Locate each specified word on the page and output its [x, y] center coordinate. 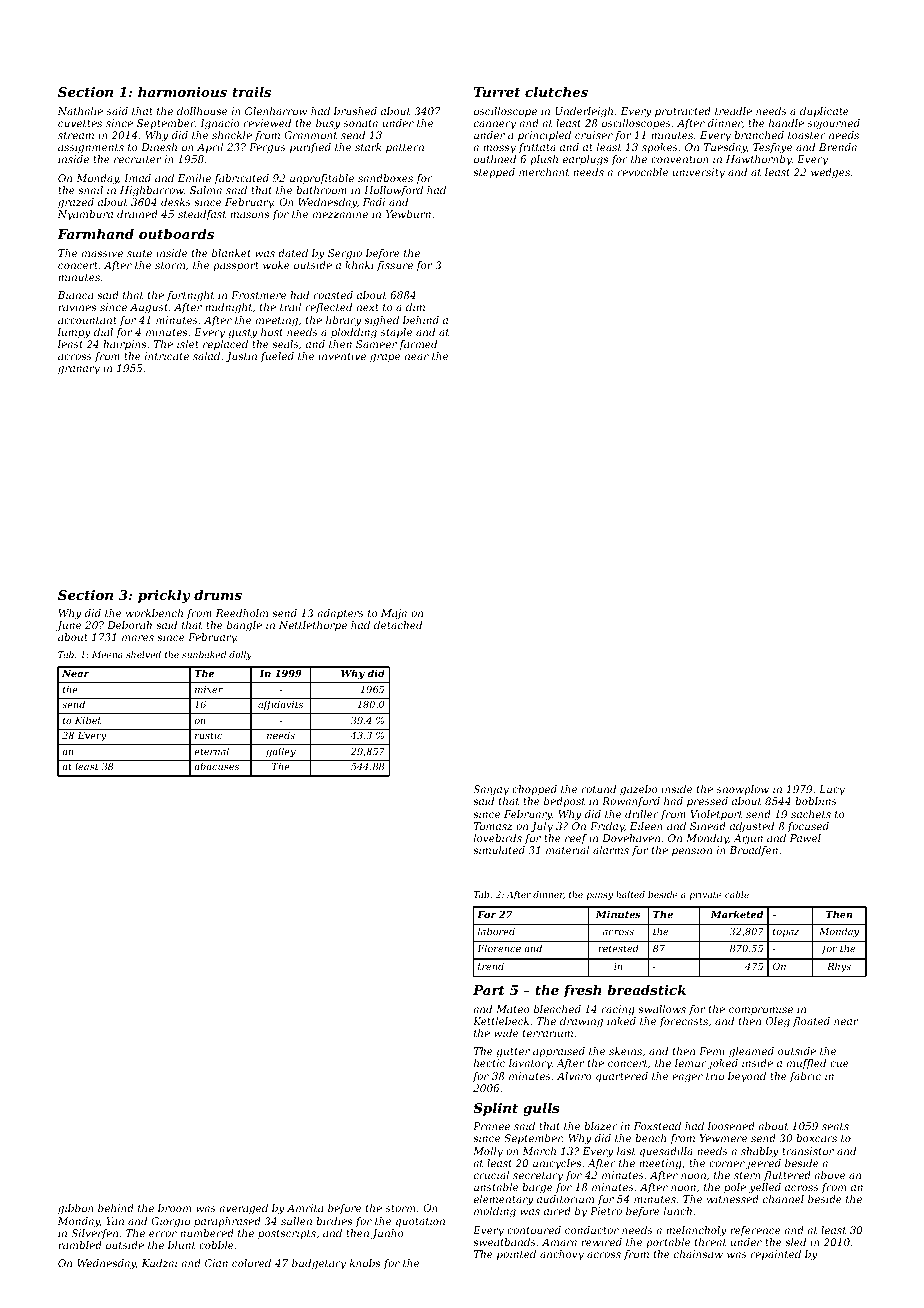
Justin [241, 357]
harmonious [182, 92]
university [699, 173]
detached [398, 625]
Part [489, 990]
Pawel [805, 838]
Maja [394, 614]
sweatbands [504, 1242]
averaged [243, 1209]
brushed [355, 111]
